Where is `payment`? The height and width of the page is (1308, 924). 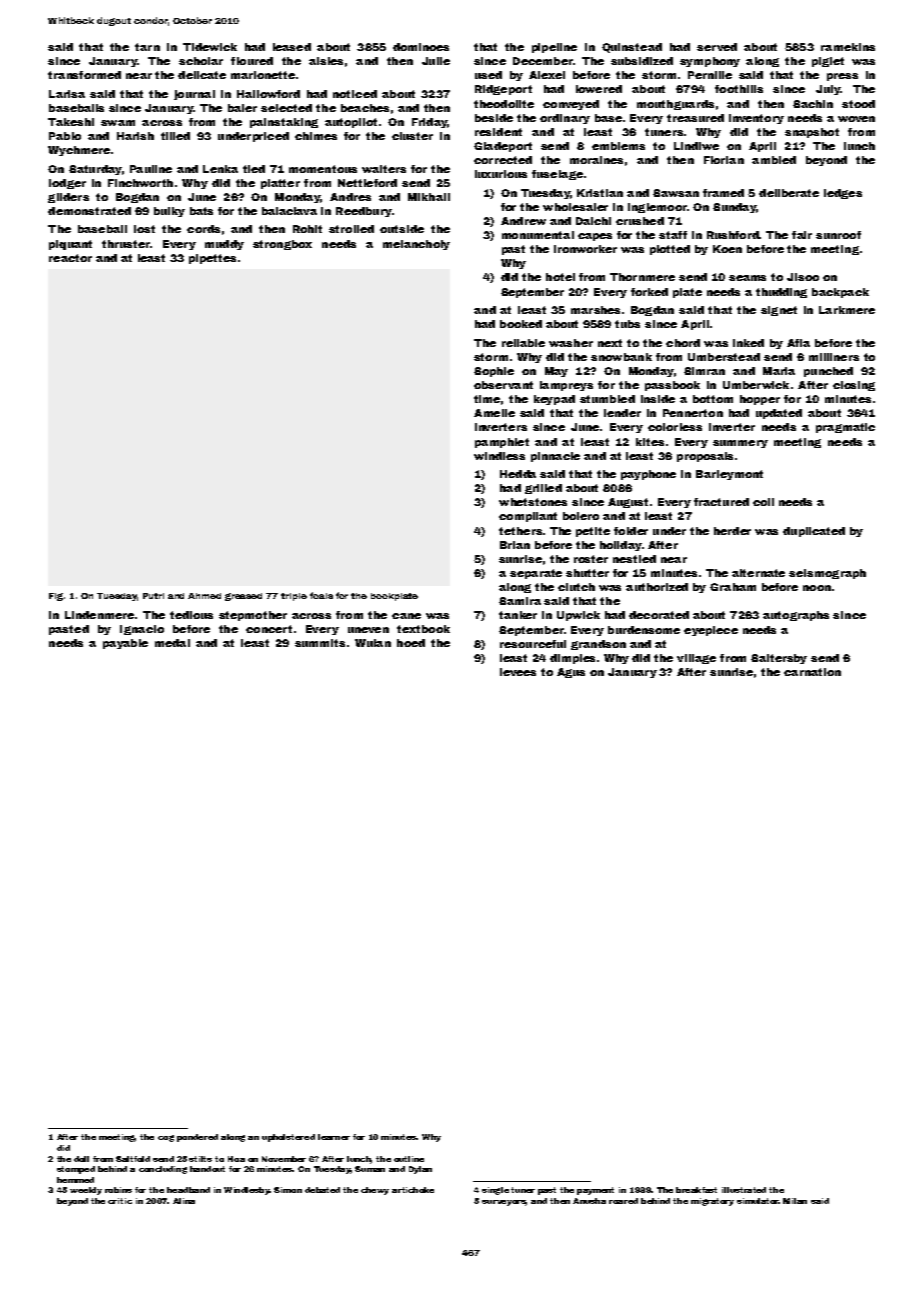 payment is located at coordinates (595, 1191).
